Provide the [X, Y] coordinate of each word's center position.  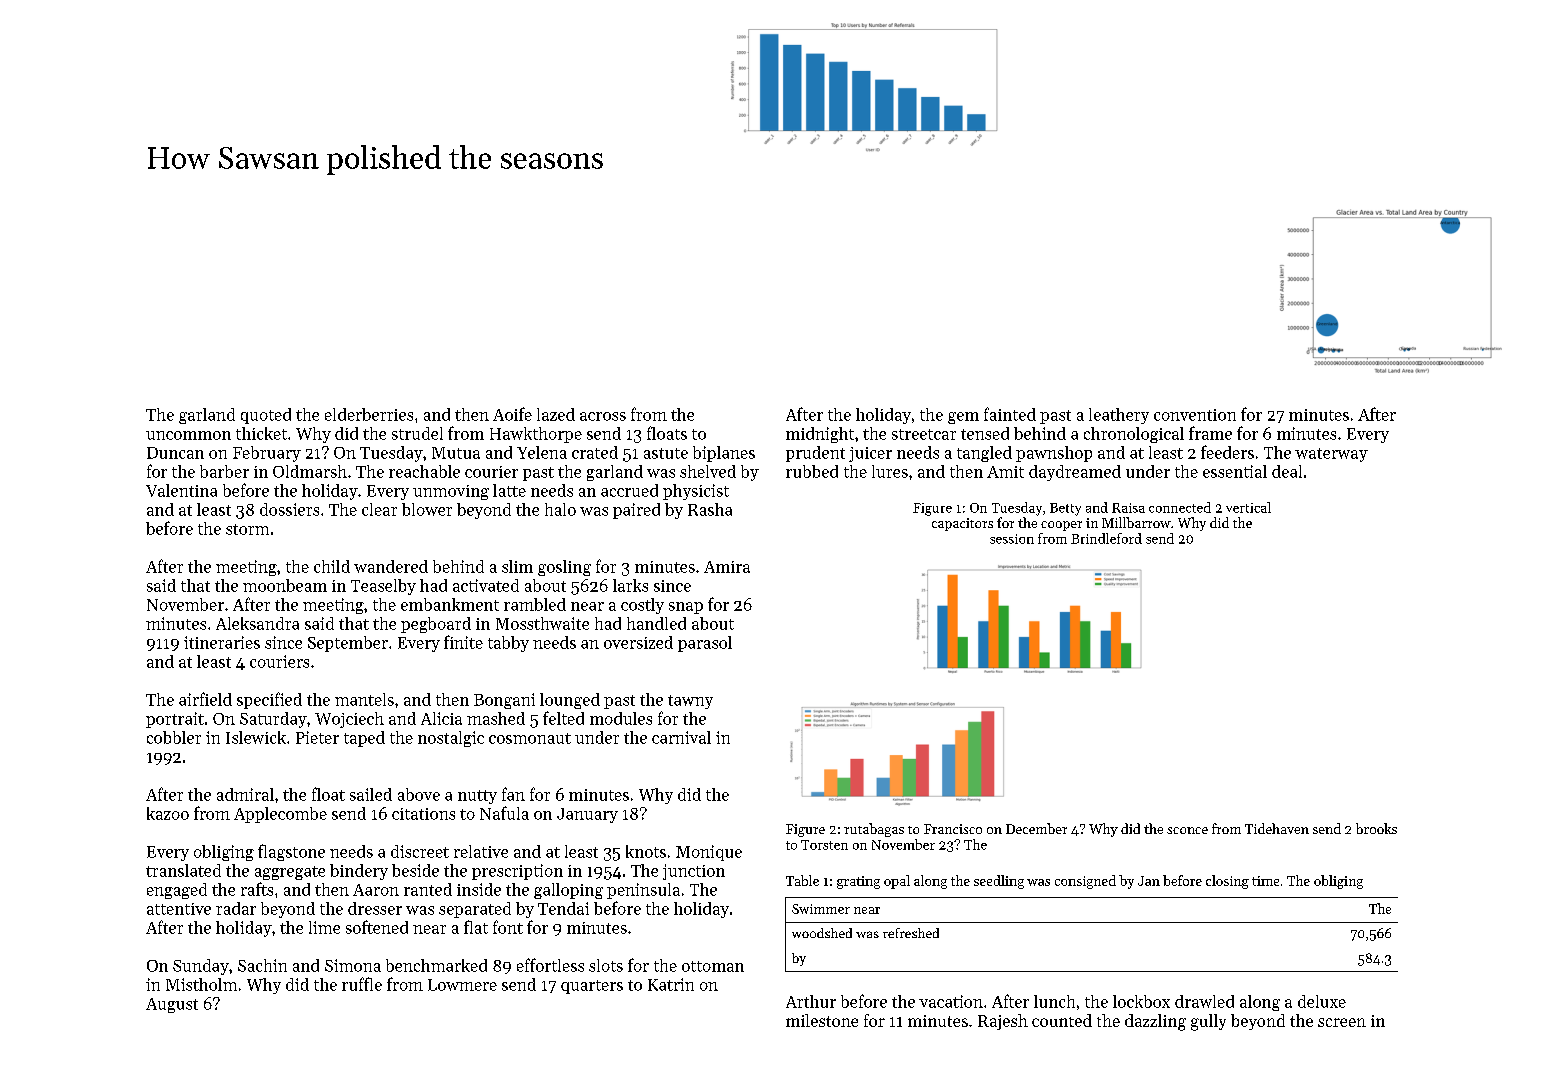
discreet [420, 851]
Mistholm [201, 984]
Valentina [181, 490]
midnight [820, 435]
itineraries [222, 642]
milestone [822, 1020]
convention [1195, 415]
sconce [1187, 830]
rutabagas [874, 830]
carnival [681, 737]
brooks [1376, 828]
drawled [1204, 1001]
